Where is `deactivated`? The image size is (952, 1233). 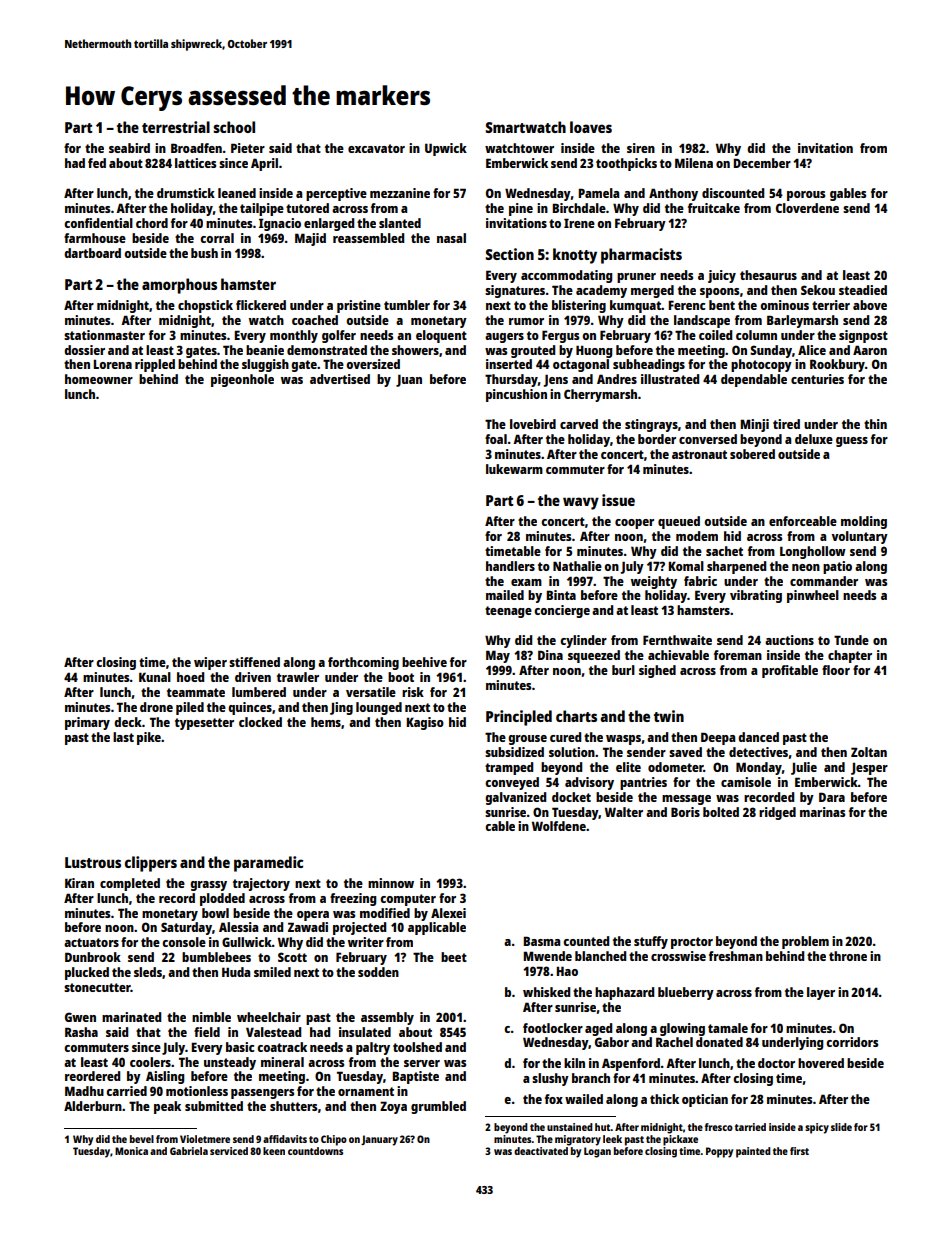
deactivated is located at coordinates (541, 1151).
